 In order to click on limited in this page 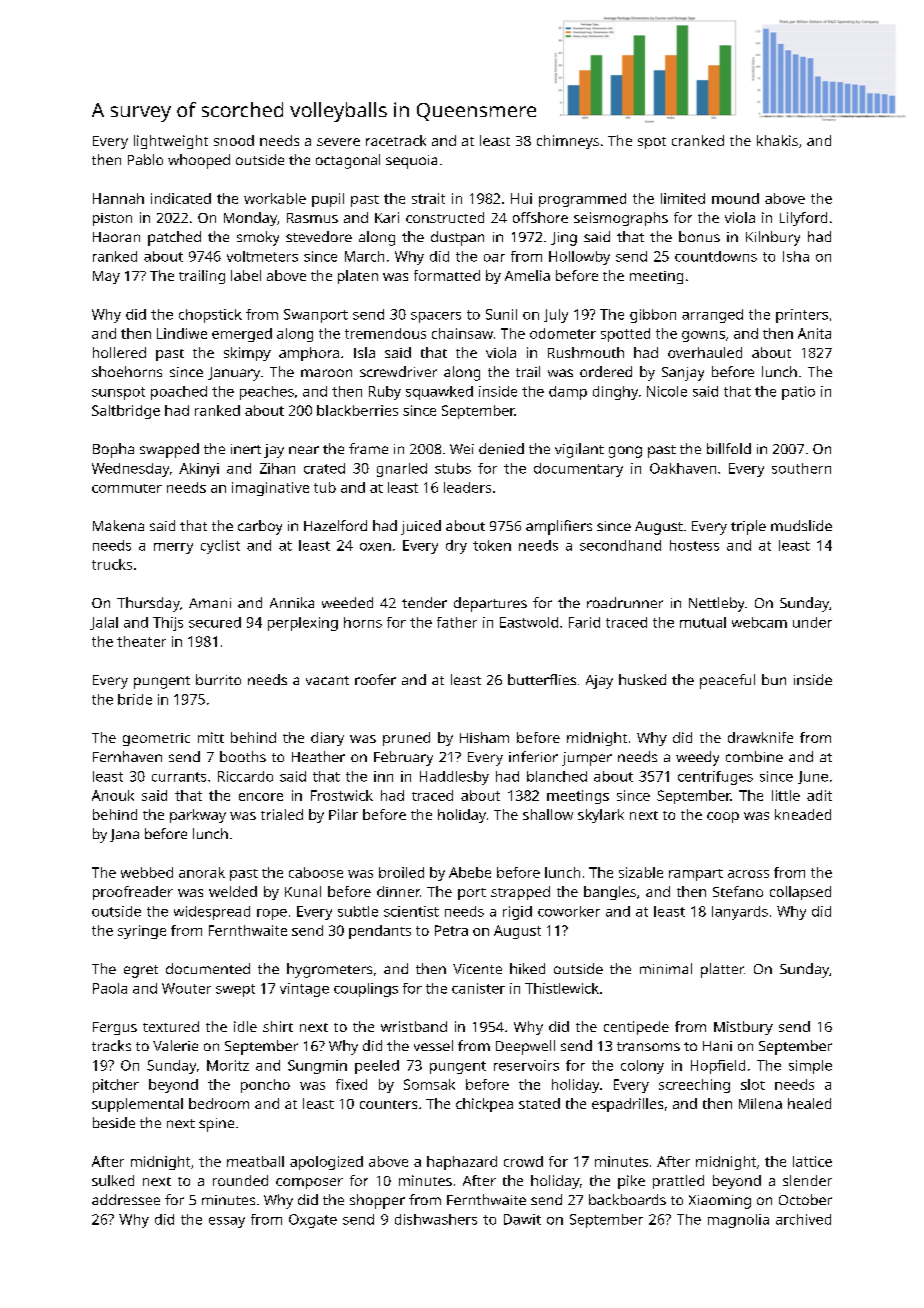, I will do `click(683, 198)`.
